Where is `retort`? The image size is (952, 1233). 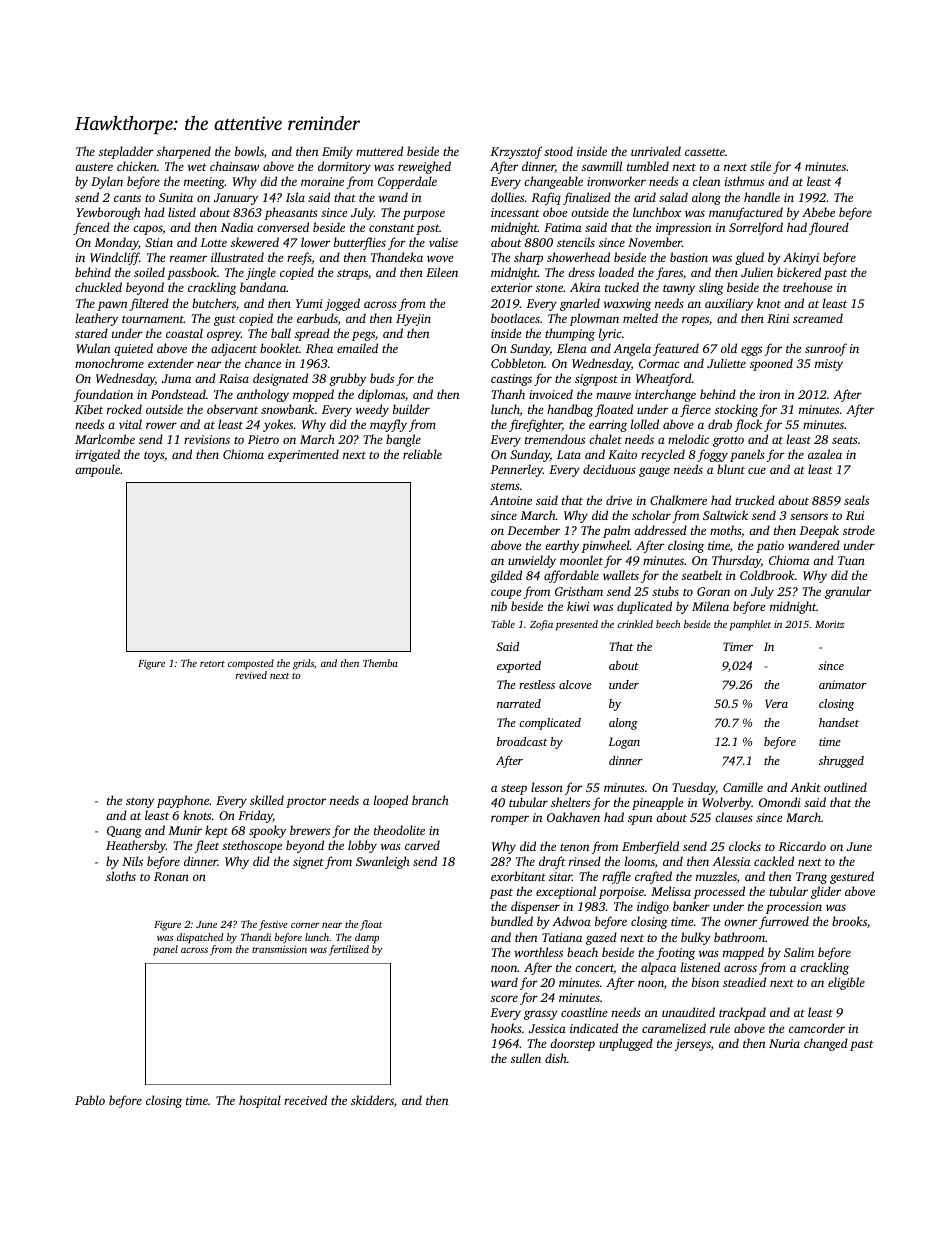
retort is located at coordinates (212, 664).
